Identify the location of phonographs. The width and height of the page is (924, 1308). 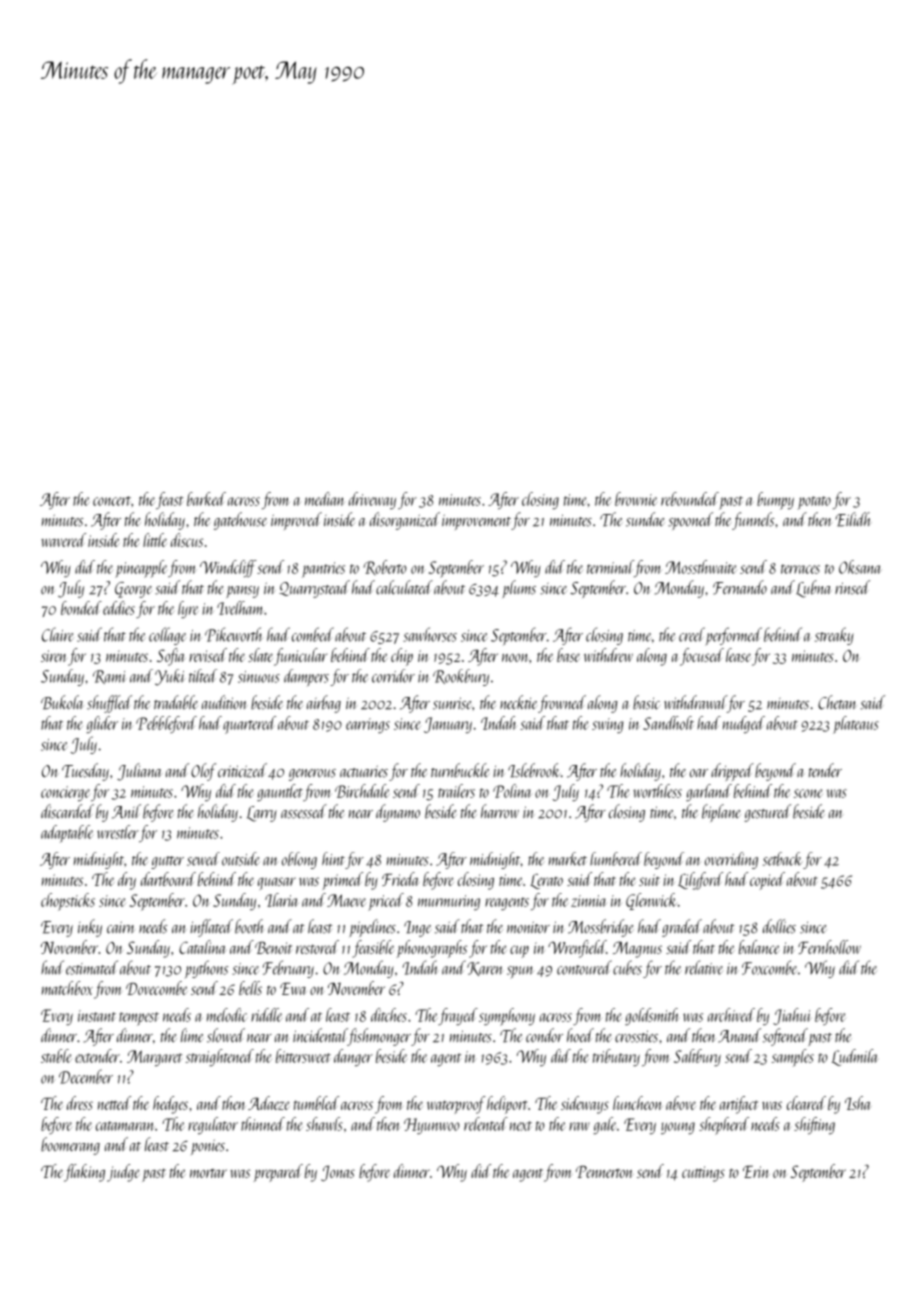
(432, 949).
